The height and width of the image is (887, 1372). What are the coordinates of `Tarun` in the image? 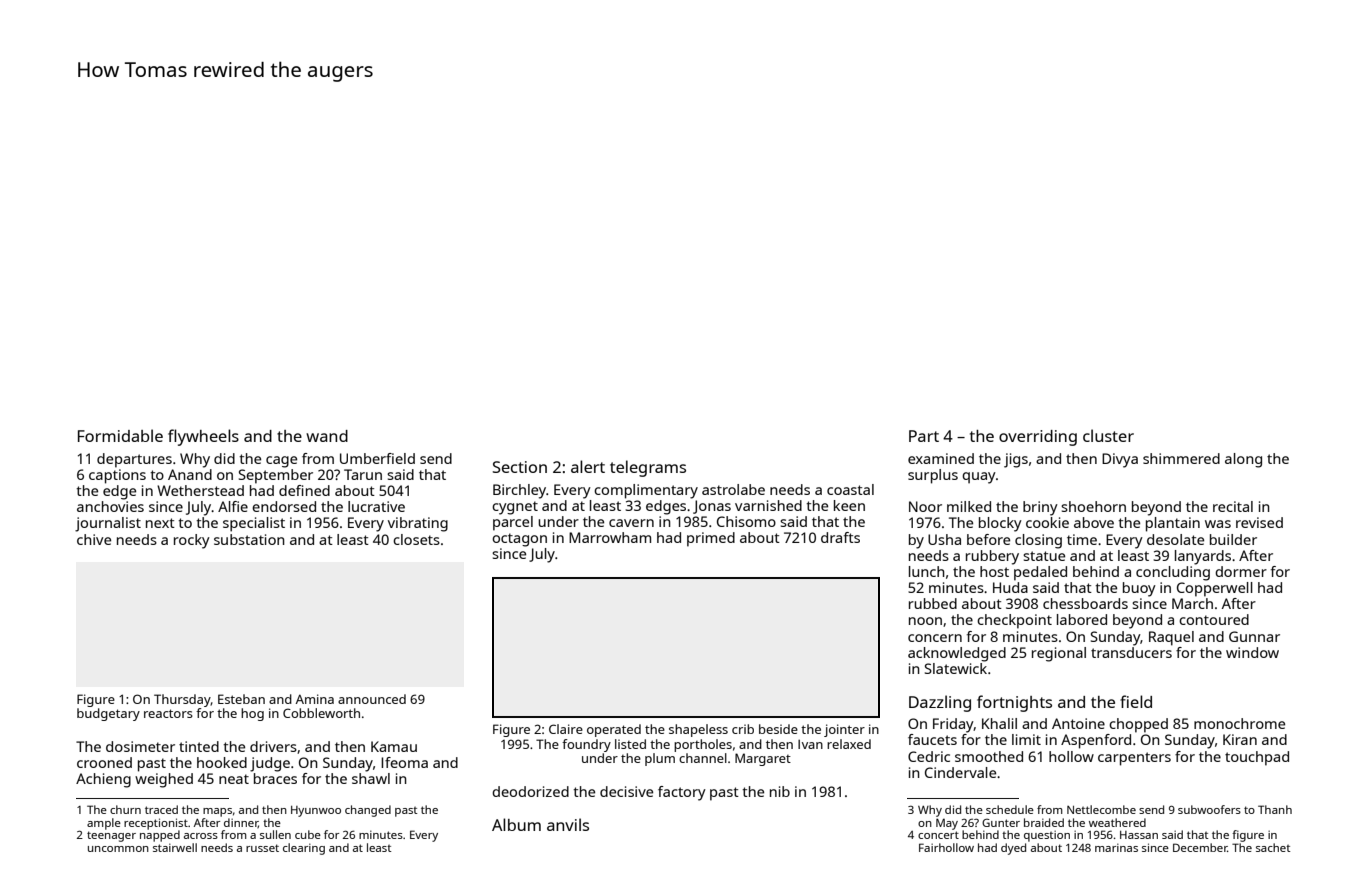 It's located at (363, 474).
